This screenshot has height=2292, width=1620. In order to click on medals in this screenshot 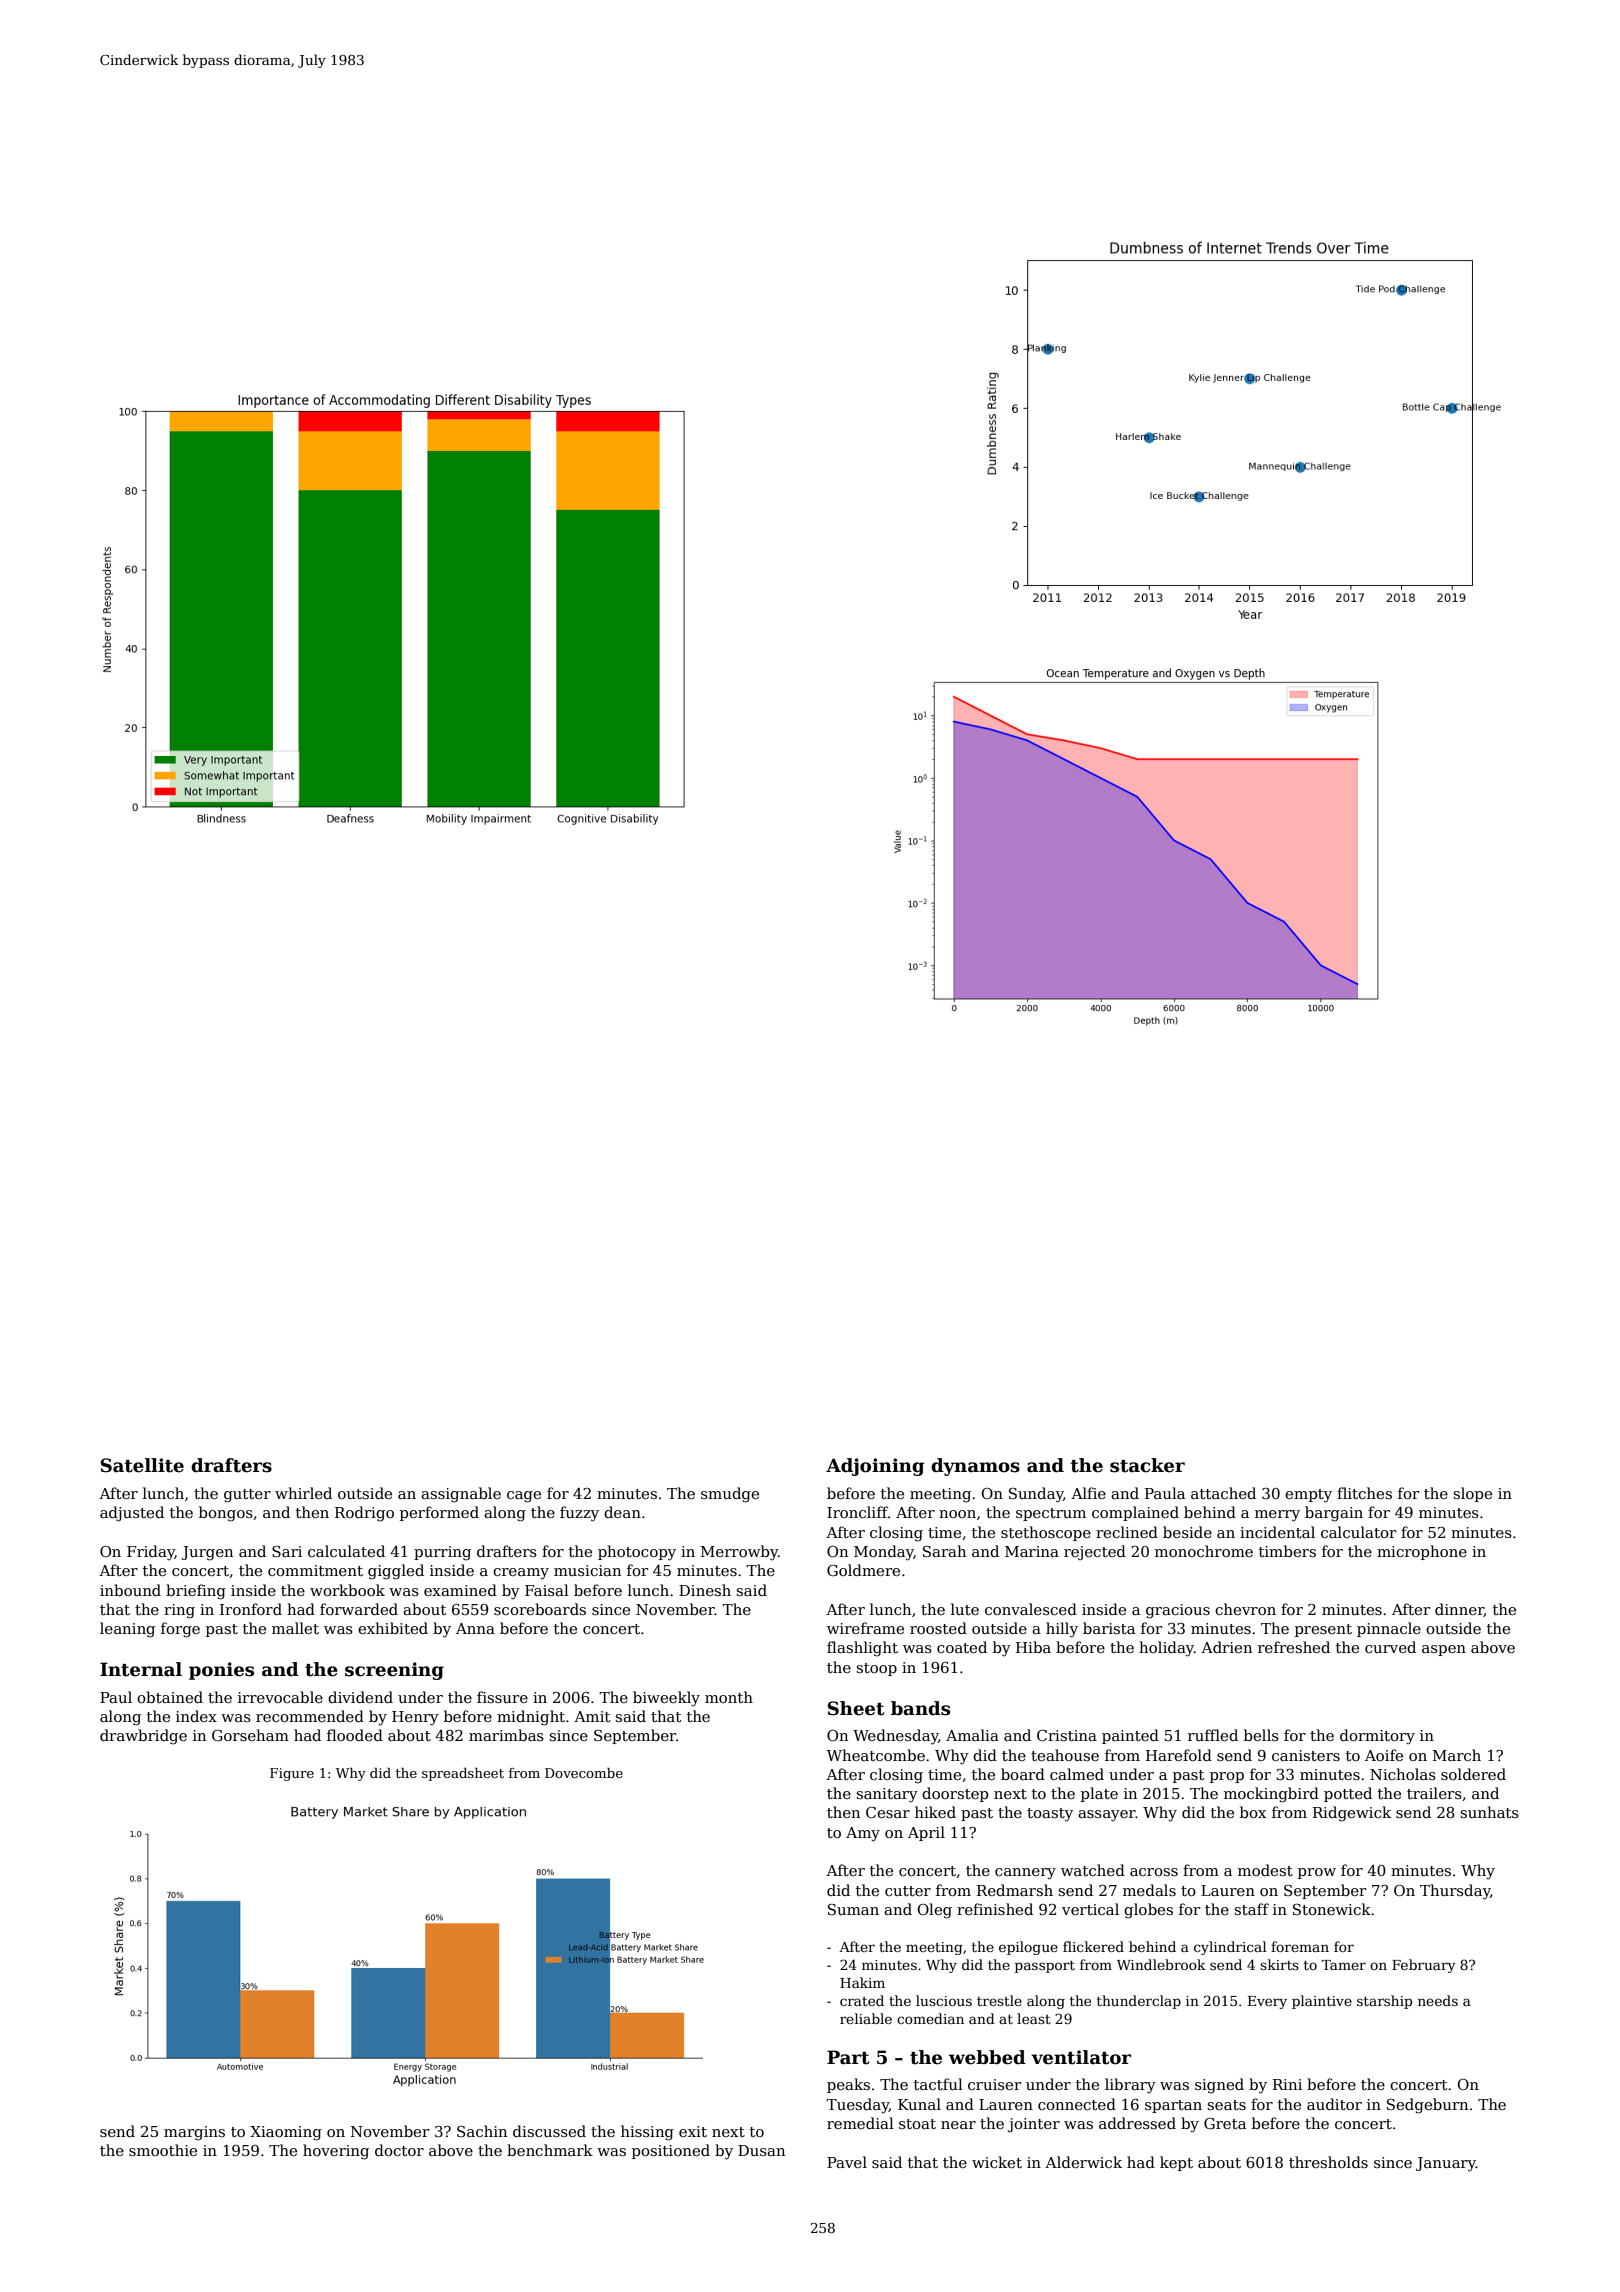, I will do `click(1149, 1890)`.
